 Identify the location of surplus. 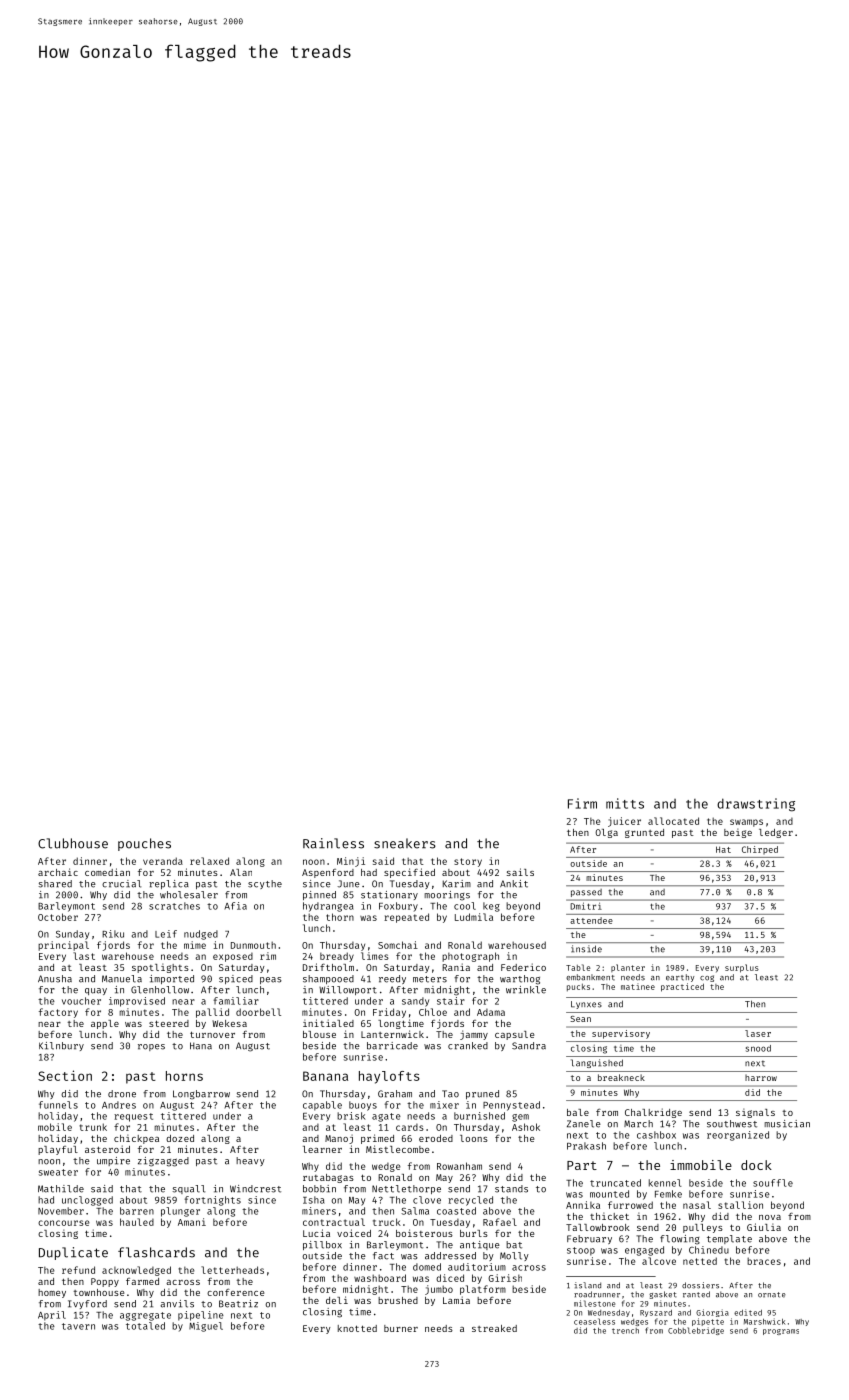
(742, 968).
